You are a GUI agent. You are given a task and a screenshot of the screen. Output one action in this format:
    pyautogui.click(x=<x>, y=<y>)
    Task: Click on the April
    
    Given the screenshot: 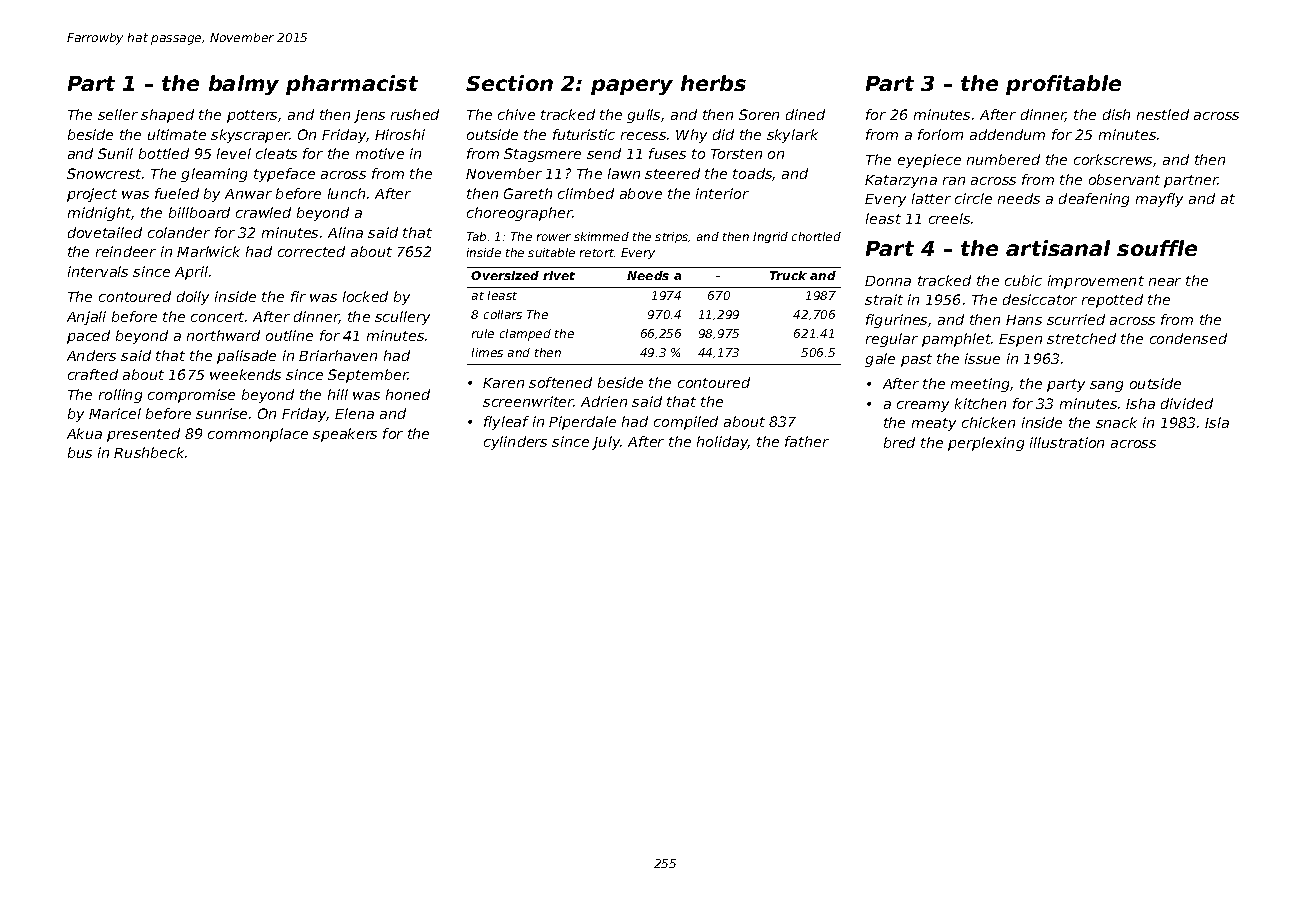 What is the action you would take?
    pyautogui.click(x=191, y=273)
